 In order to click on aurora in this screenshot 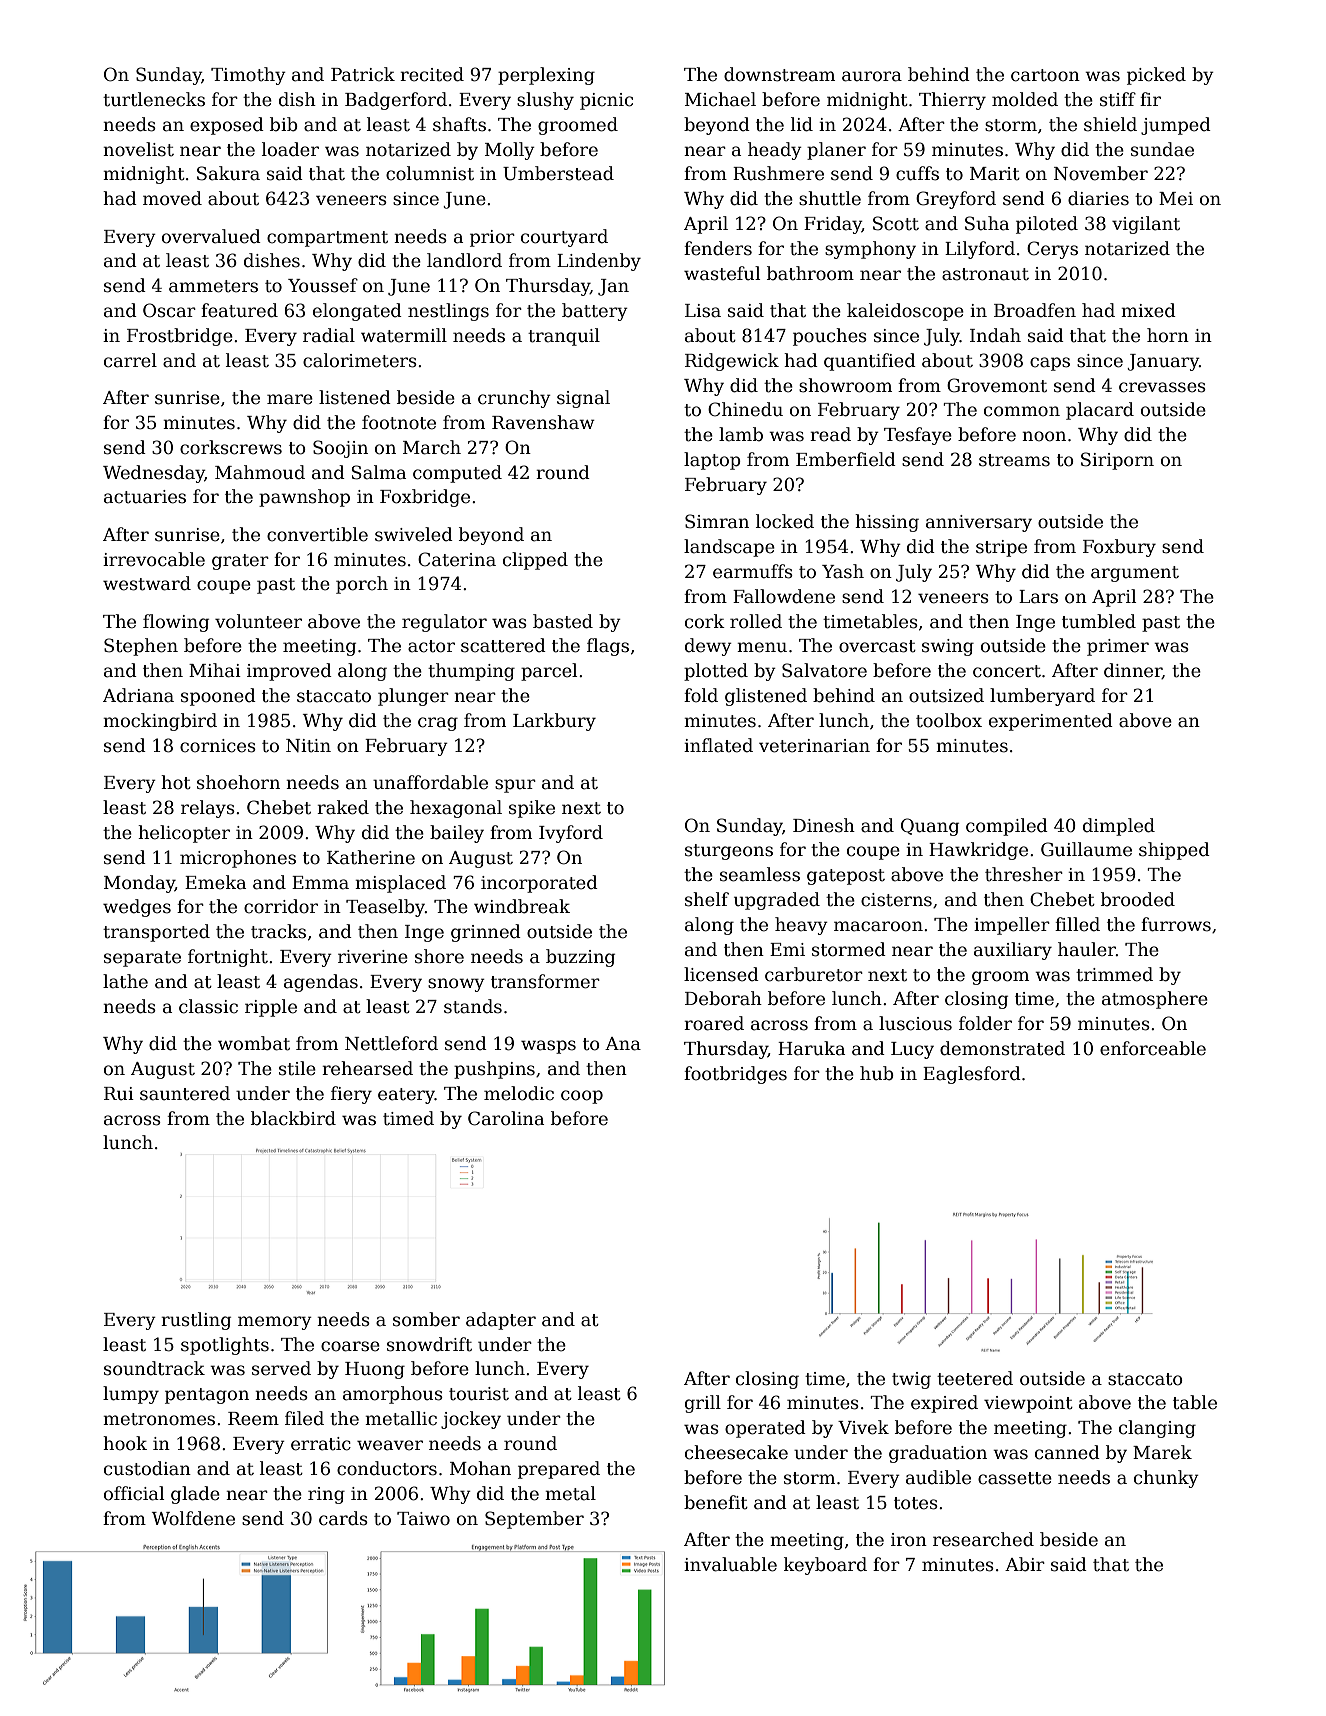, I will do `click(872, 76)`.
